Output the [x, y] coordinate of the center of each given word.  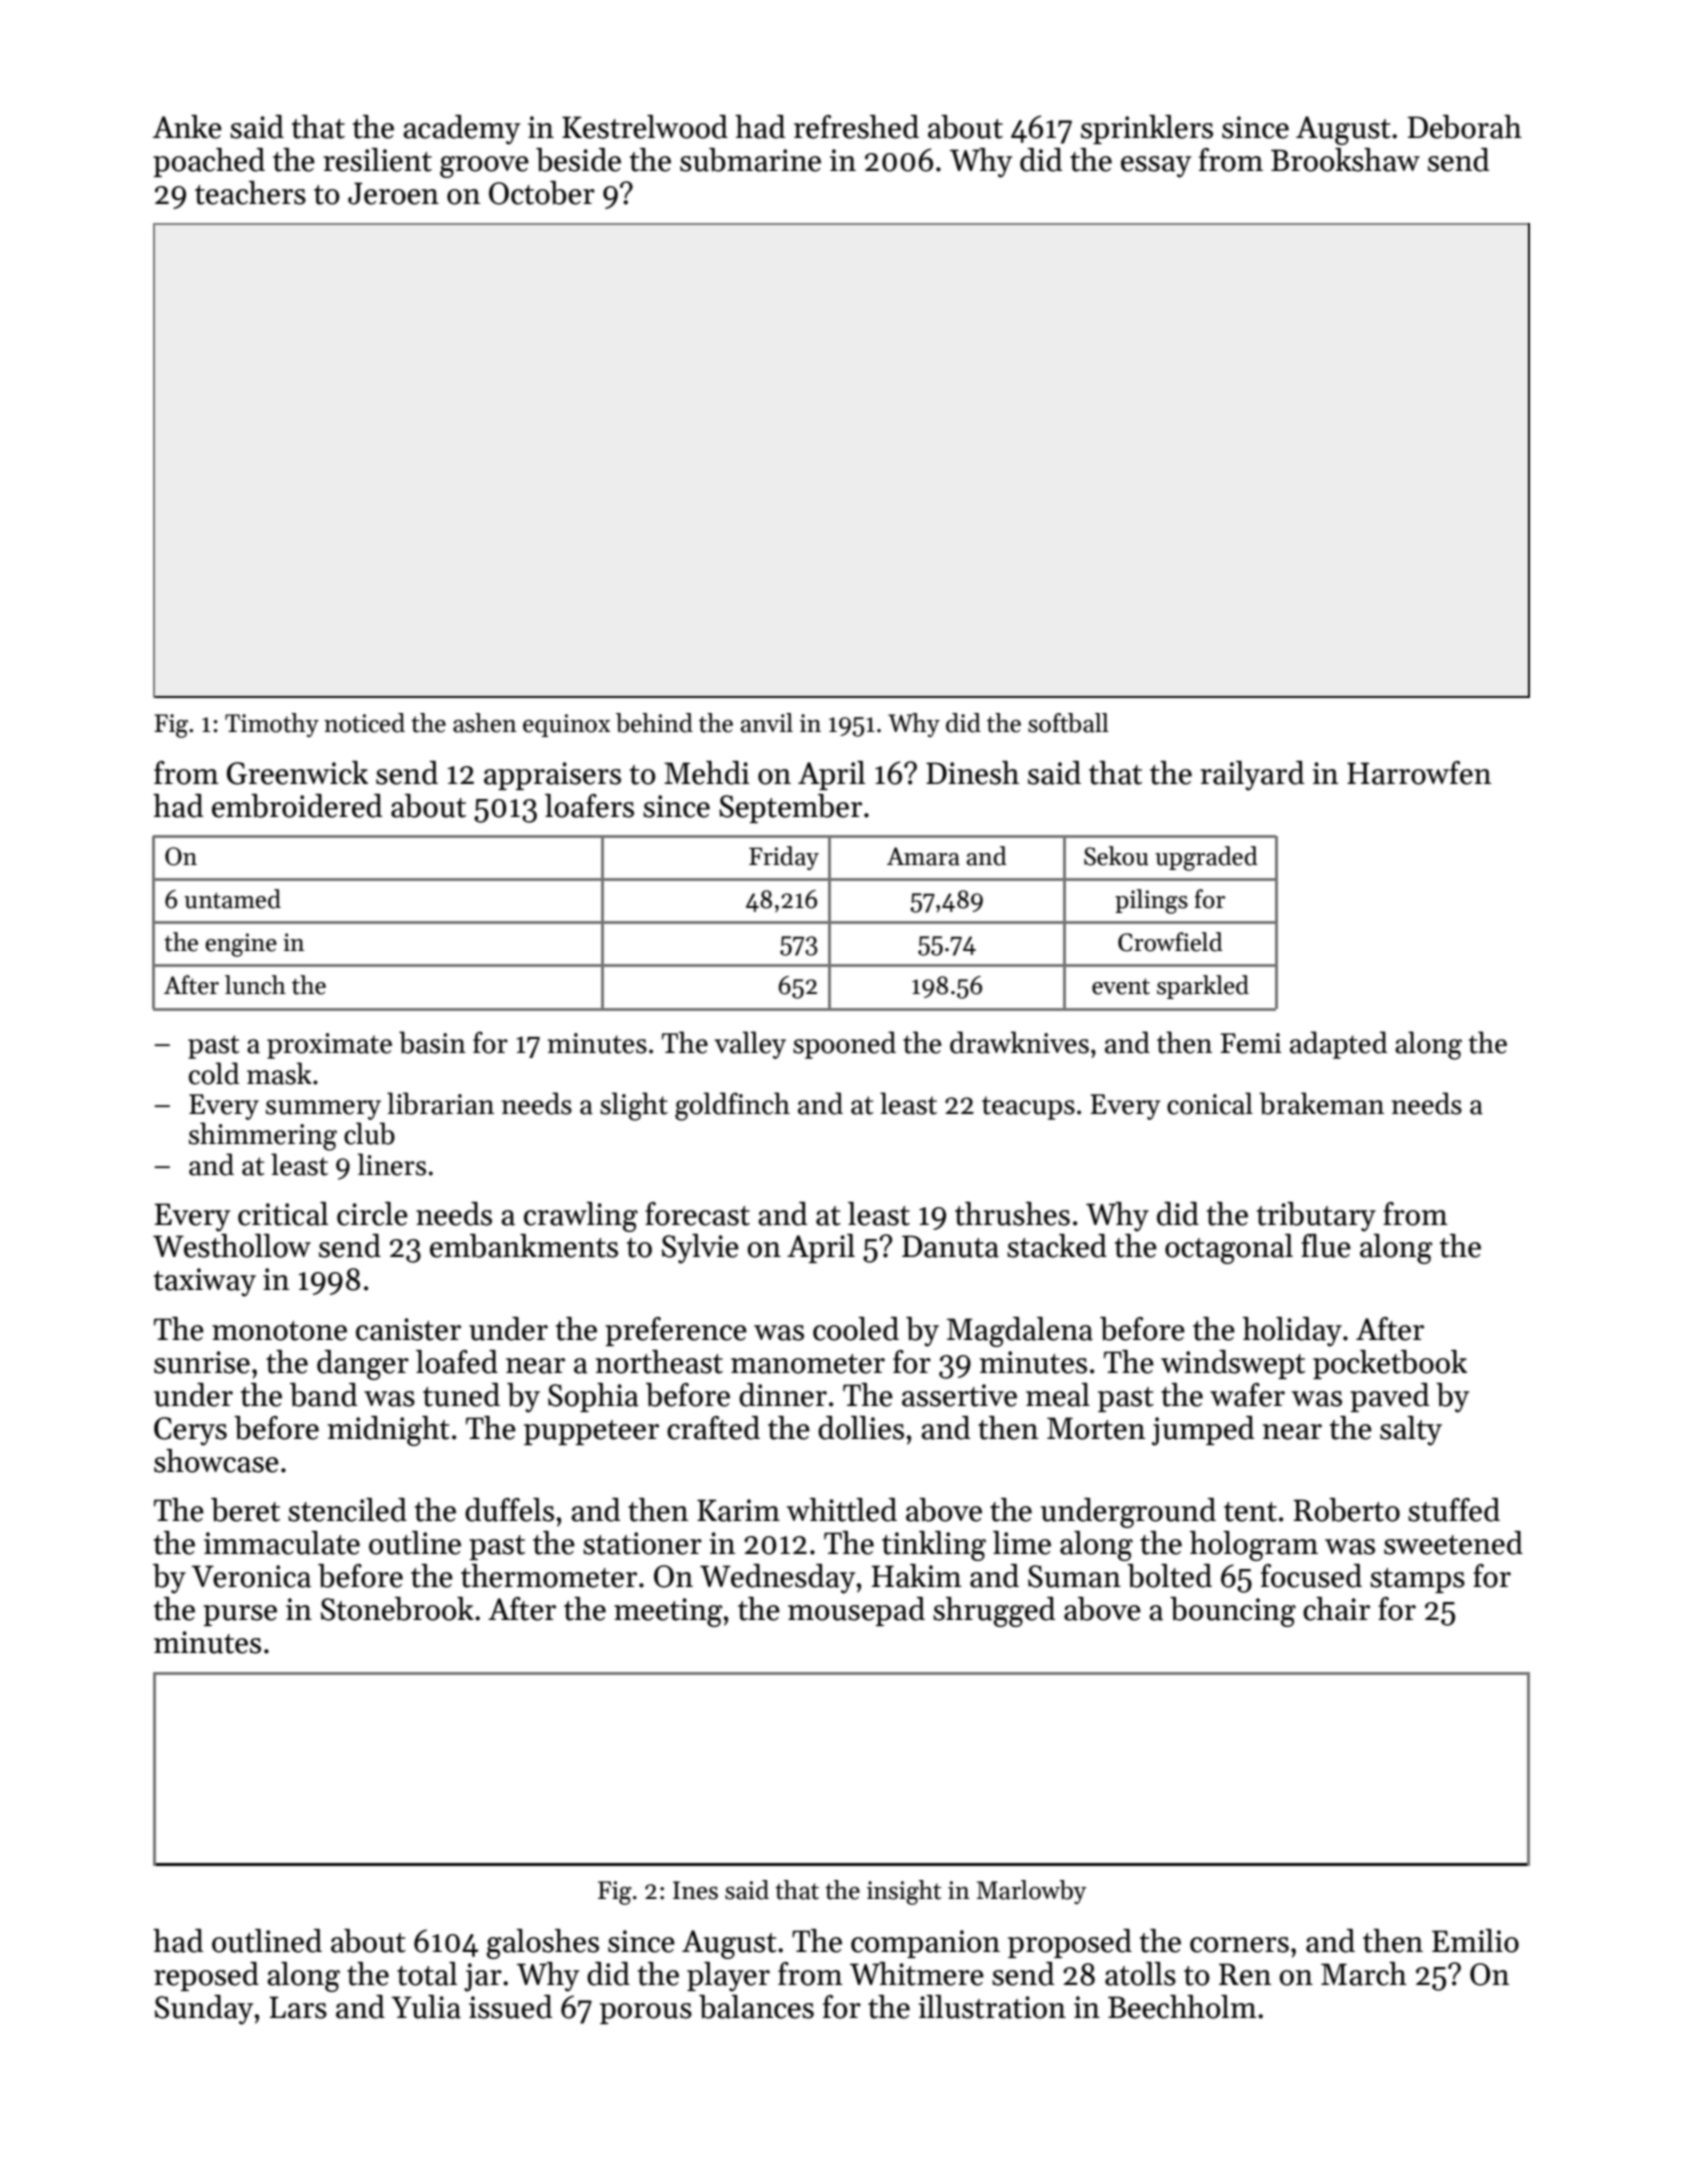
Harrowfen [1419, 773]
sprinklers [1147, 129]
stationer [642, 1543]
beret [245, 1510]
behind [654, 723]
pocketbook [1390, 1364]
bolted [1169, 1576]
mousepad [856, 1611]
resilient [377, 160]
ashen [485, 723]
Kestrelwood [645, 127]
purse [240, 1615]
